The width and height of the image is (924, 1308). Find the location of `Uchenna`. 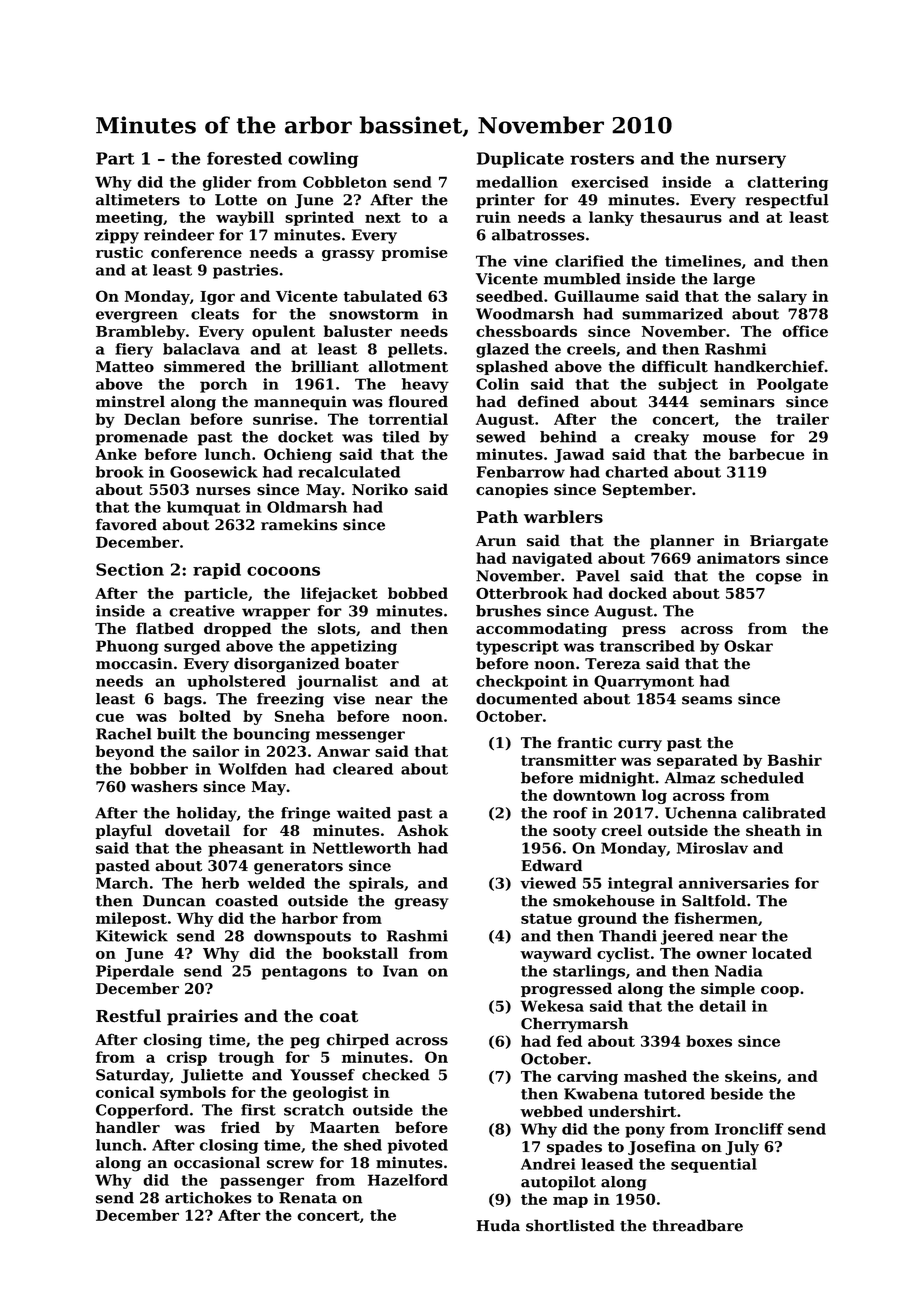

Uchenna is located at coordinates (701, 813).
